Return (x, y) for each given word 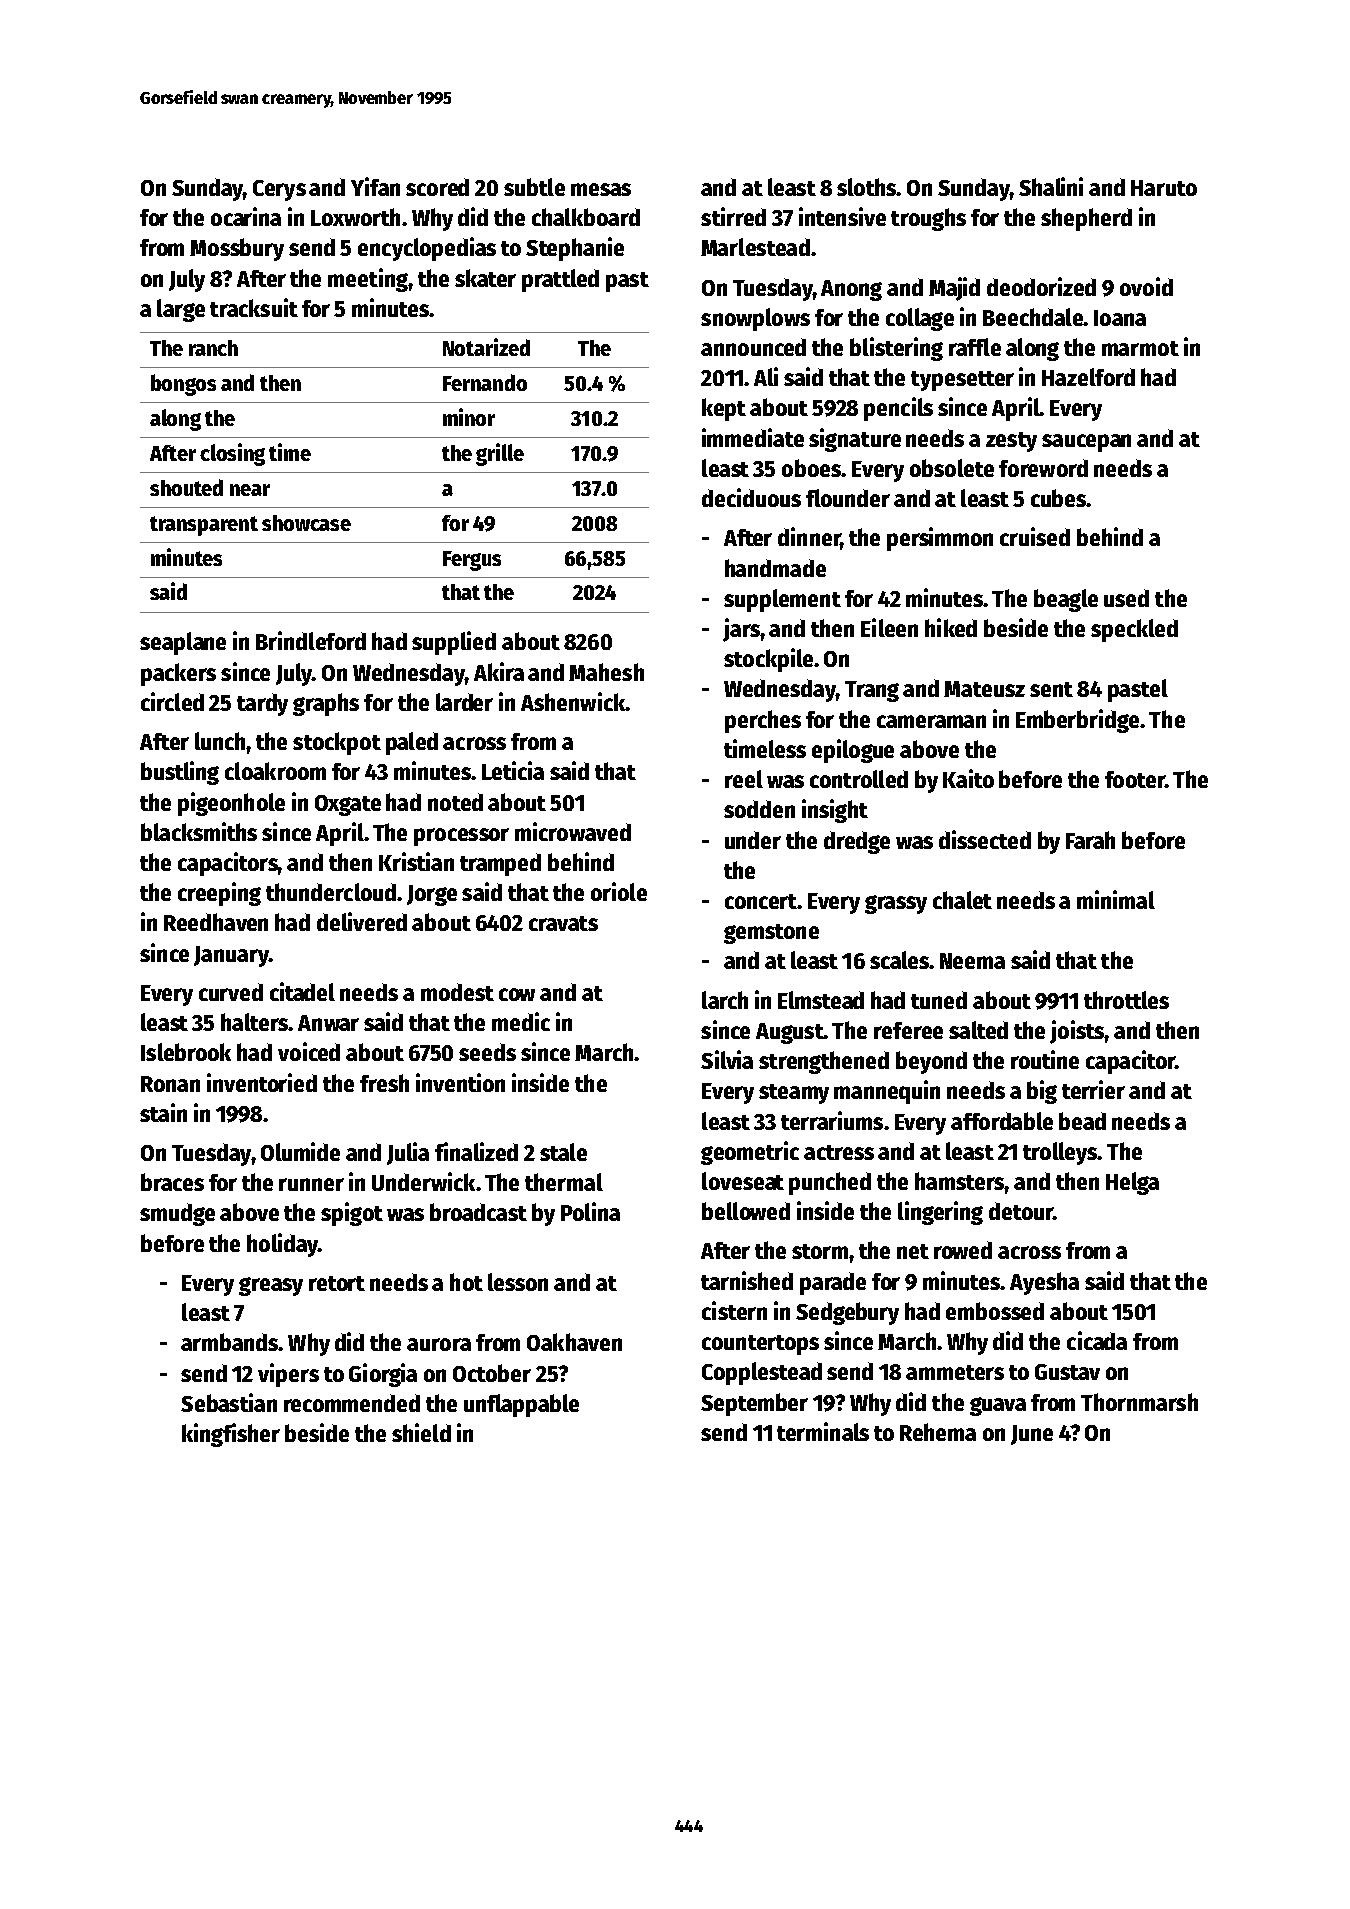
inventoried (262, 1082)
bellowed (746, 1211)
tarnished (747, 1280)
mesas (601, 189)
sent (1051, 689)
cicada (1097, 1340)
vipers (288, 1375)
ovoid (1146, 286)
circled (172, 701)
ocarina (246, 216)
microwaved (573, 831)
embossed (995, 1311)
